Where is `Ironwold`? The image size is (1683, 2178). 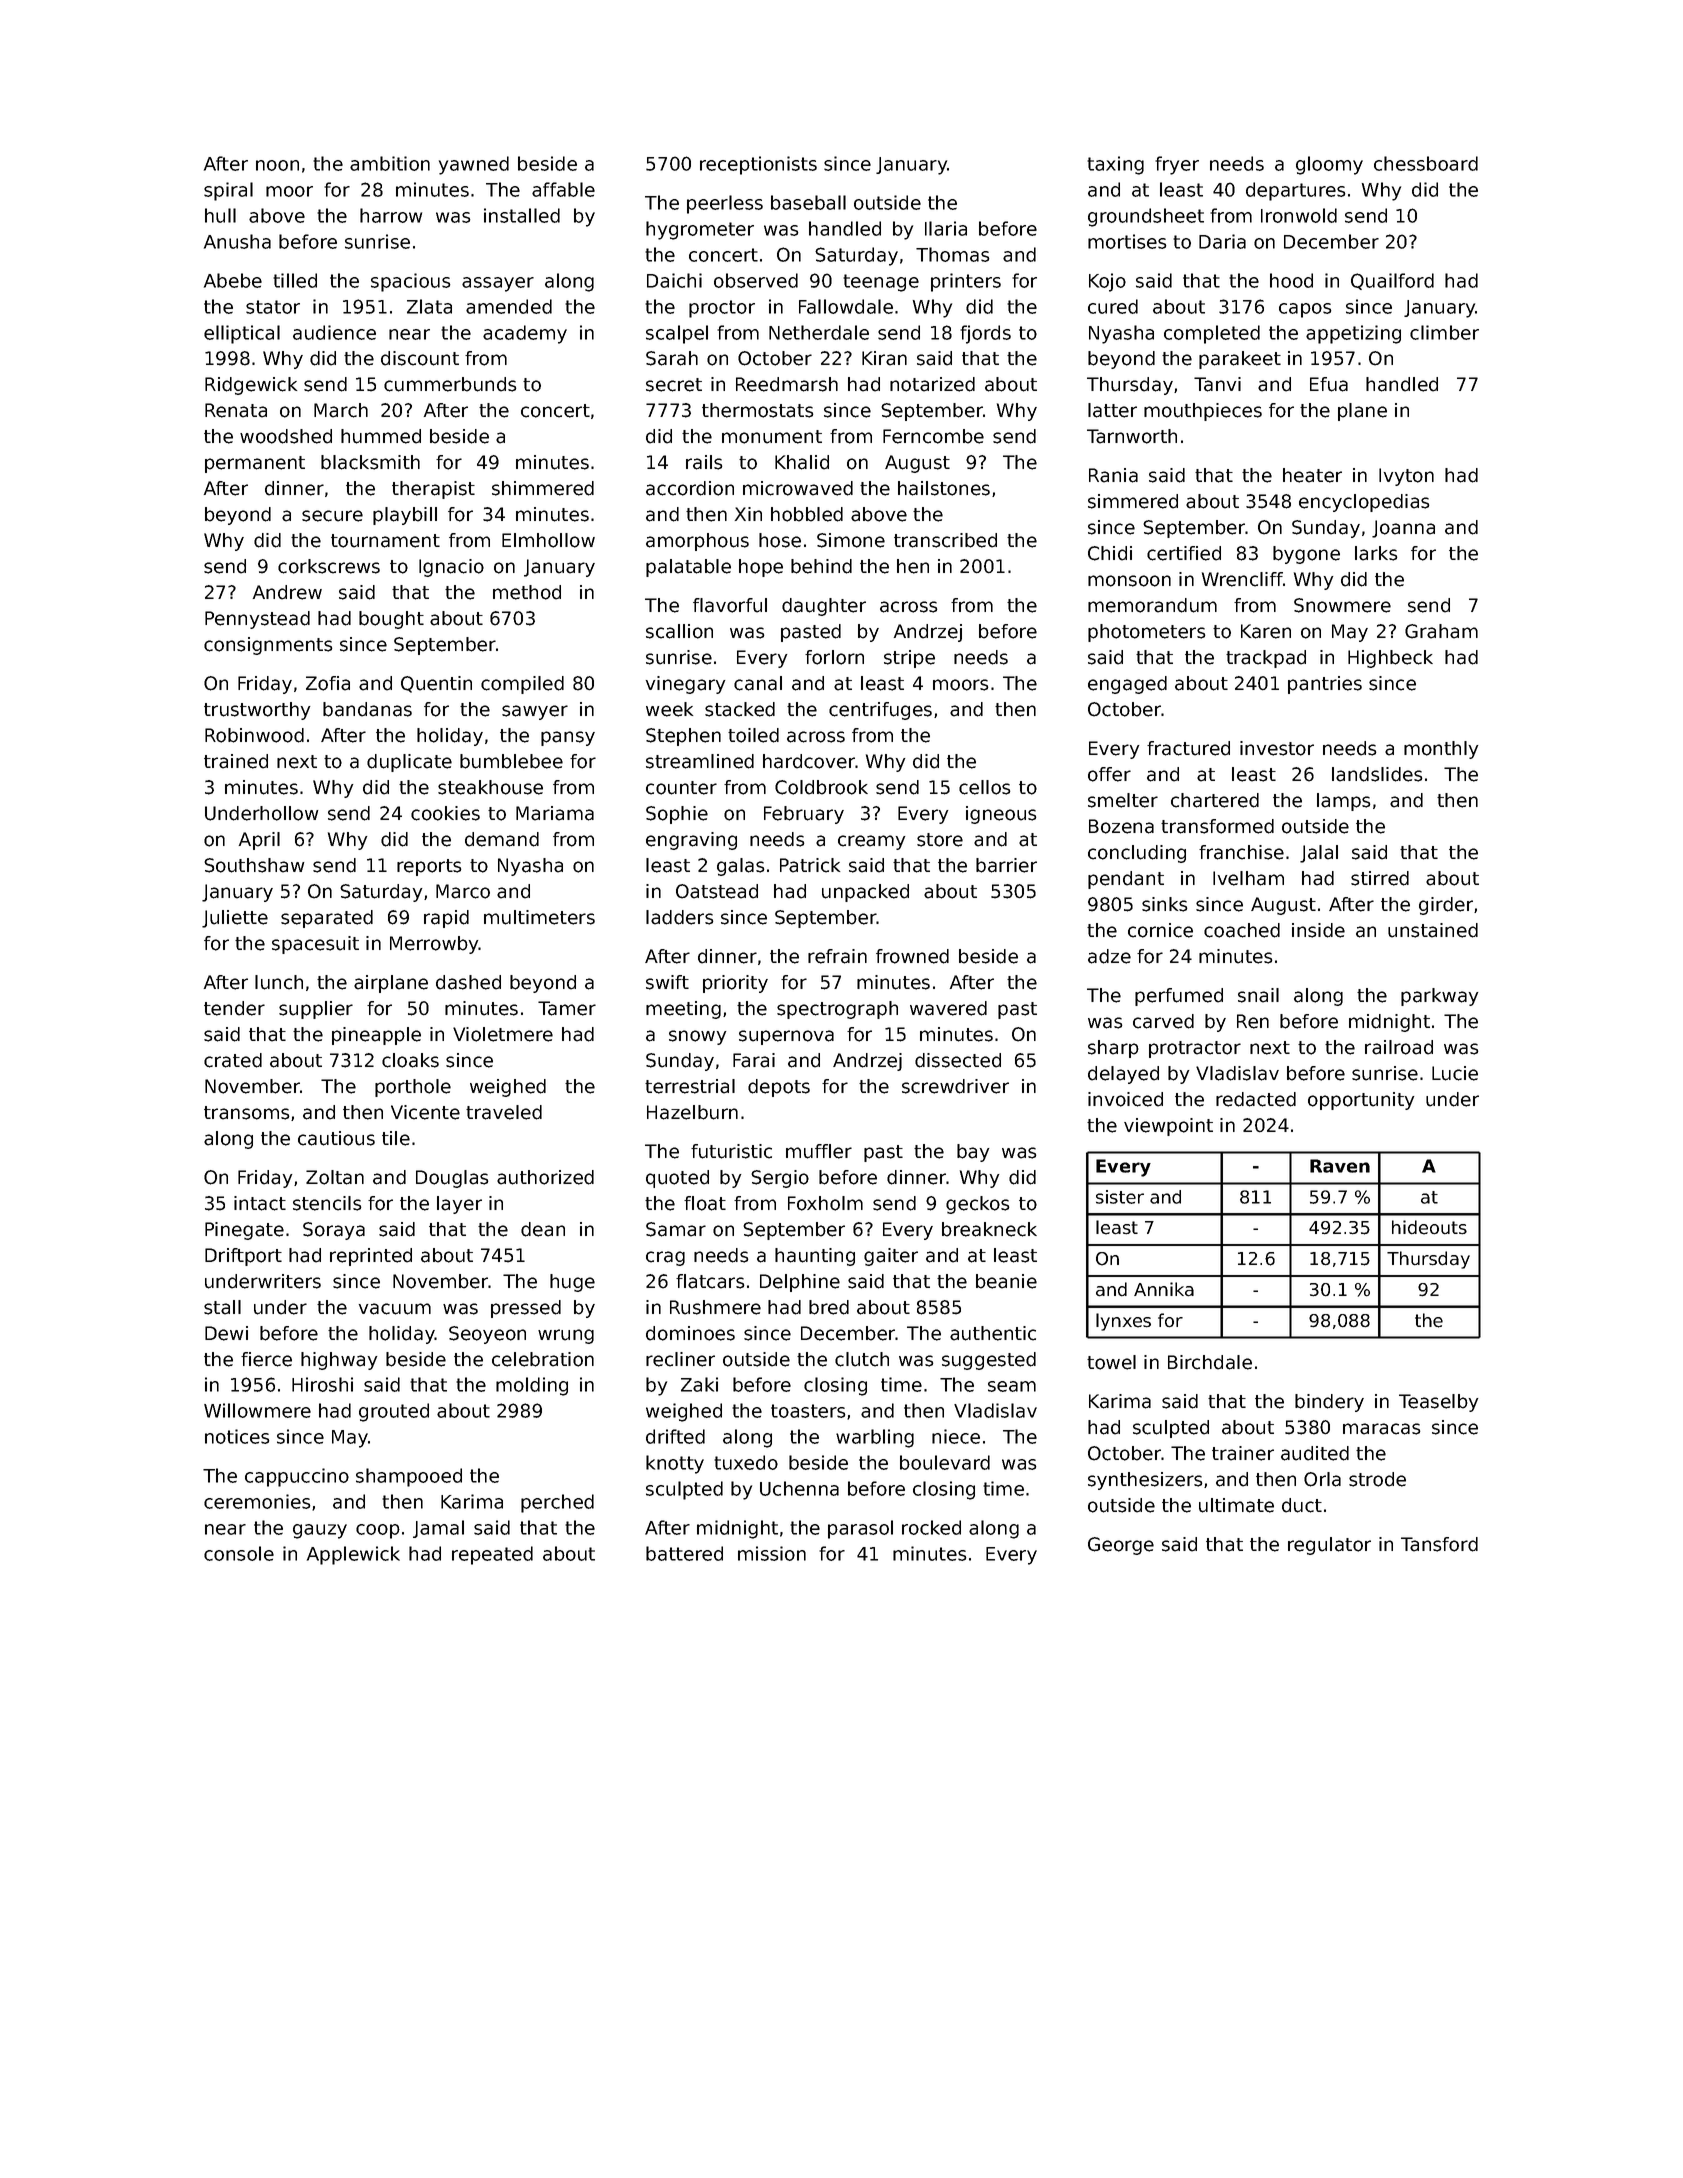 Ironwold is located at coordinates (1299, 215).
